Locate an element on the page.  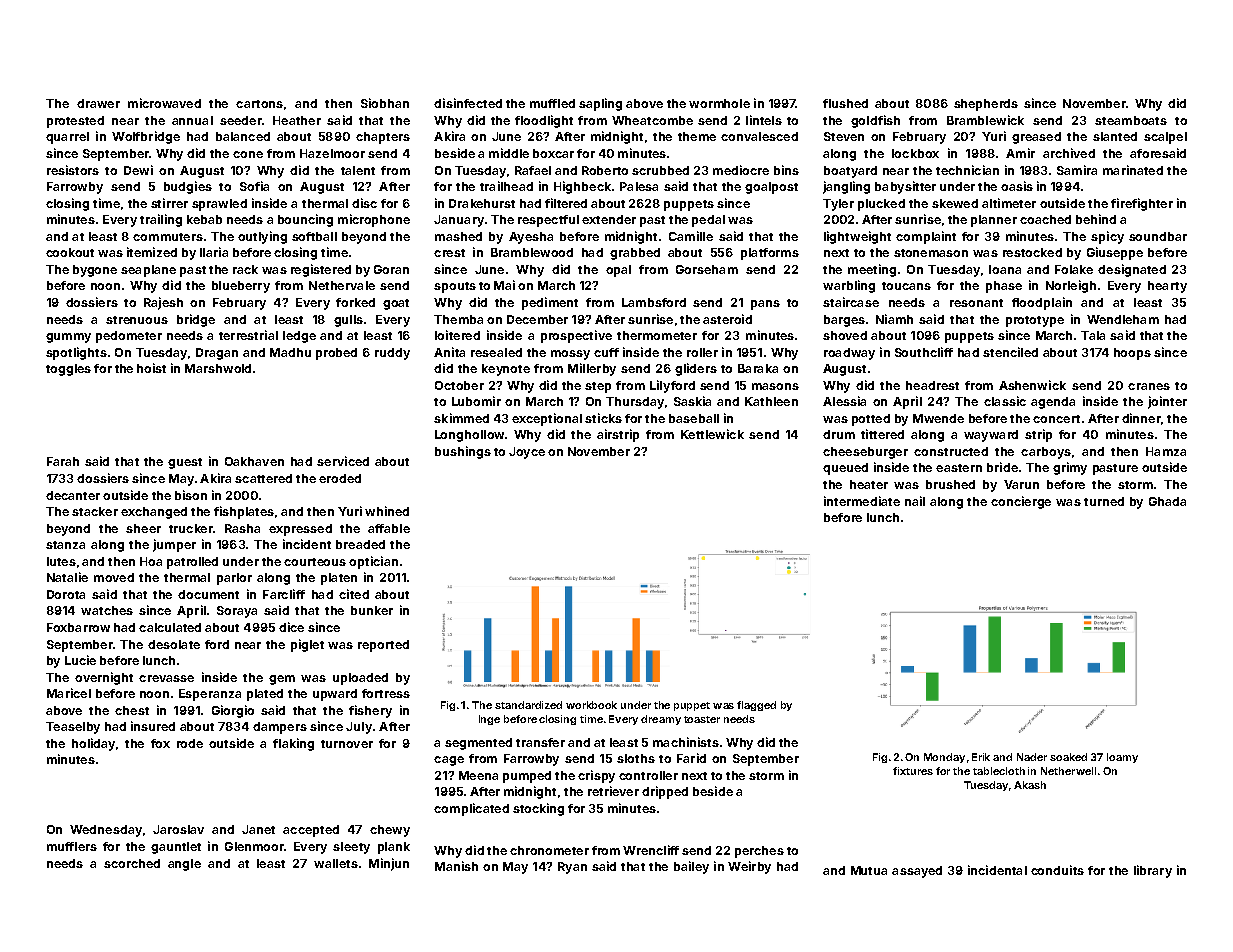
gauntlet is located at coordinates (176, 848).
